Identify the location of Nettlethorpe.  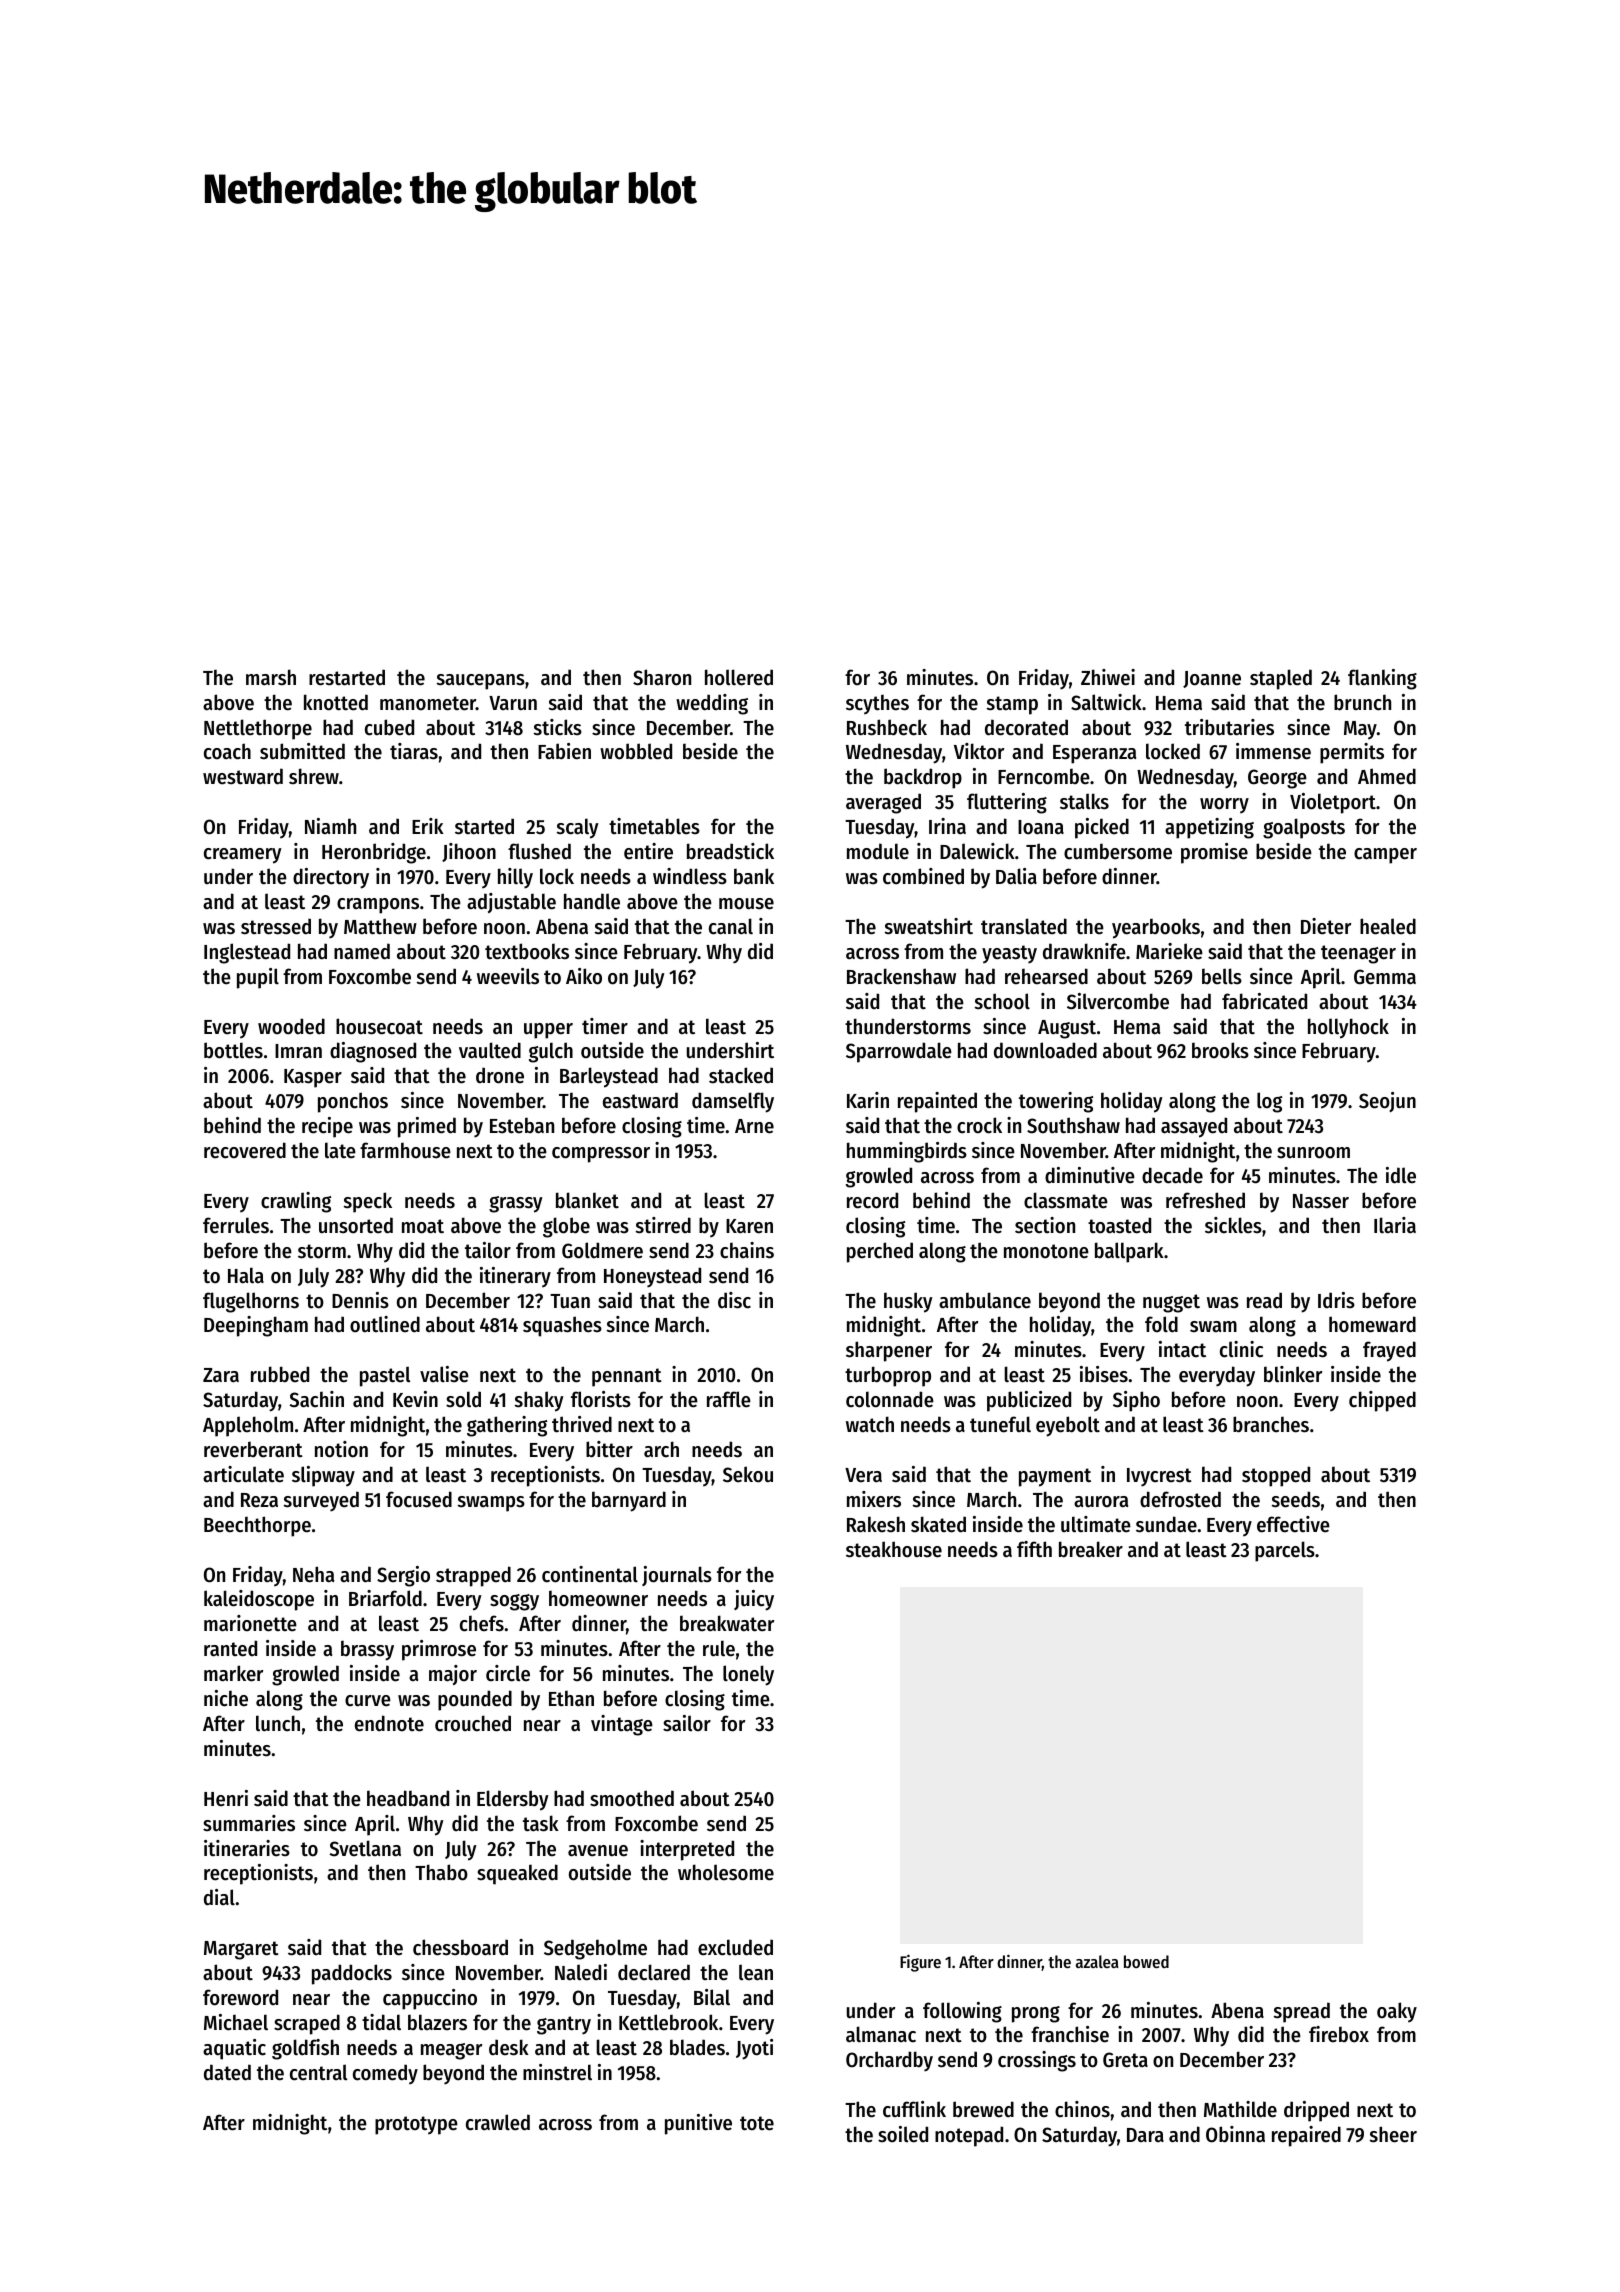
(258, 729).
